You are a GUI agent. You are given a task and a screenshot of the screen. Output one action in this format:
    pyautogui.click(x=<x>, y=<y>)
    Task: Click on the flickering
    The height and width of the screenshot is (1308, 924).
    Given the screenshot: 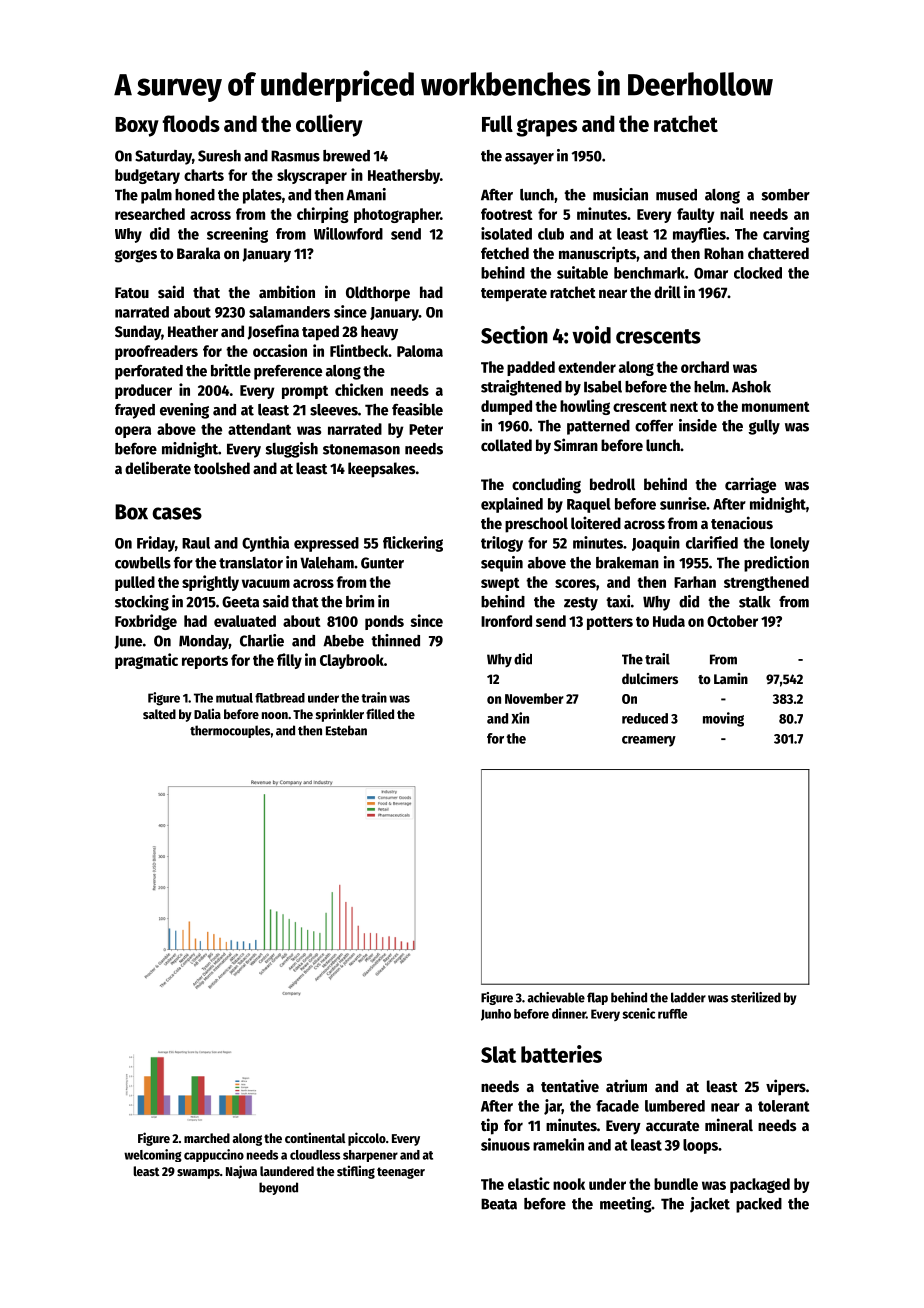 What is the action you would take?
    pyautogui.click(x=413, y=544)
